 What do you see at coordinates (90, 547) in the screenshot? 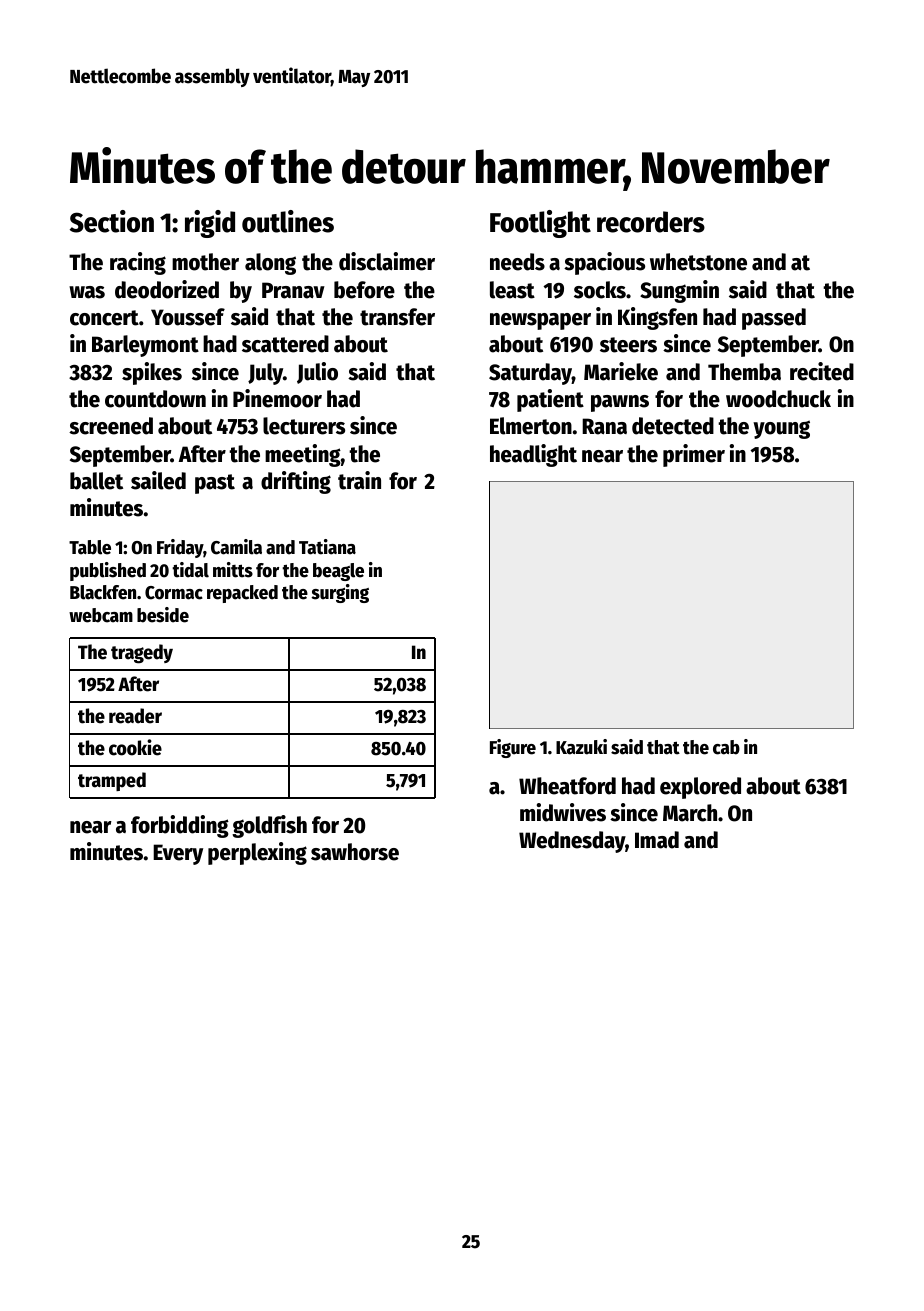
I see `Table` at bounding box center [90, 547].
